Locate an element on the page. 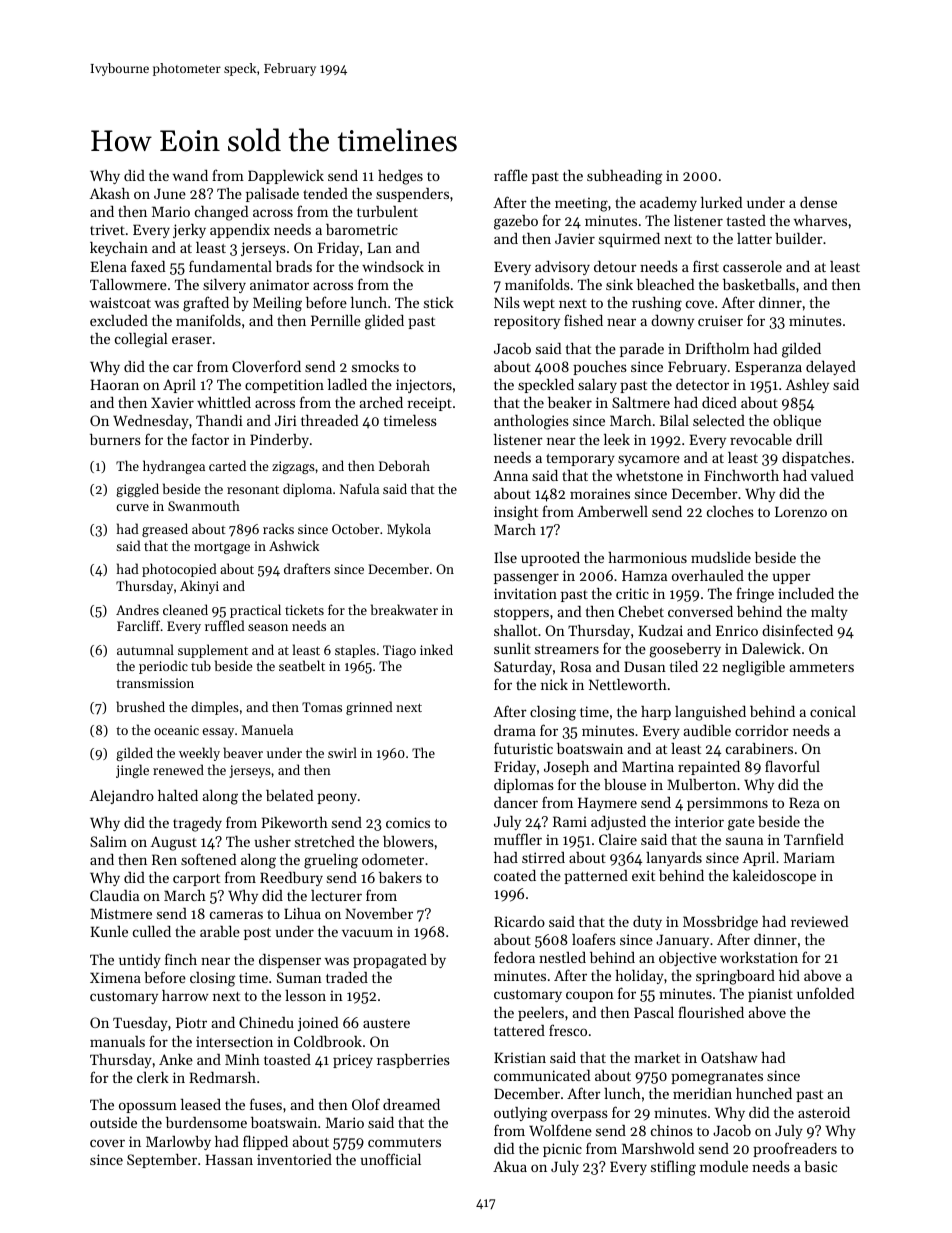 The height and width of the page is (1233, 952). August is located at coordinates (174, 843).
